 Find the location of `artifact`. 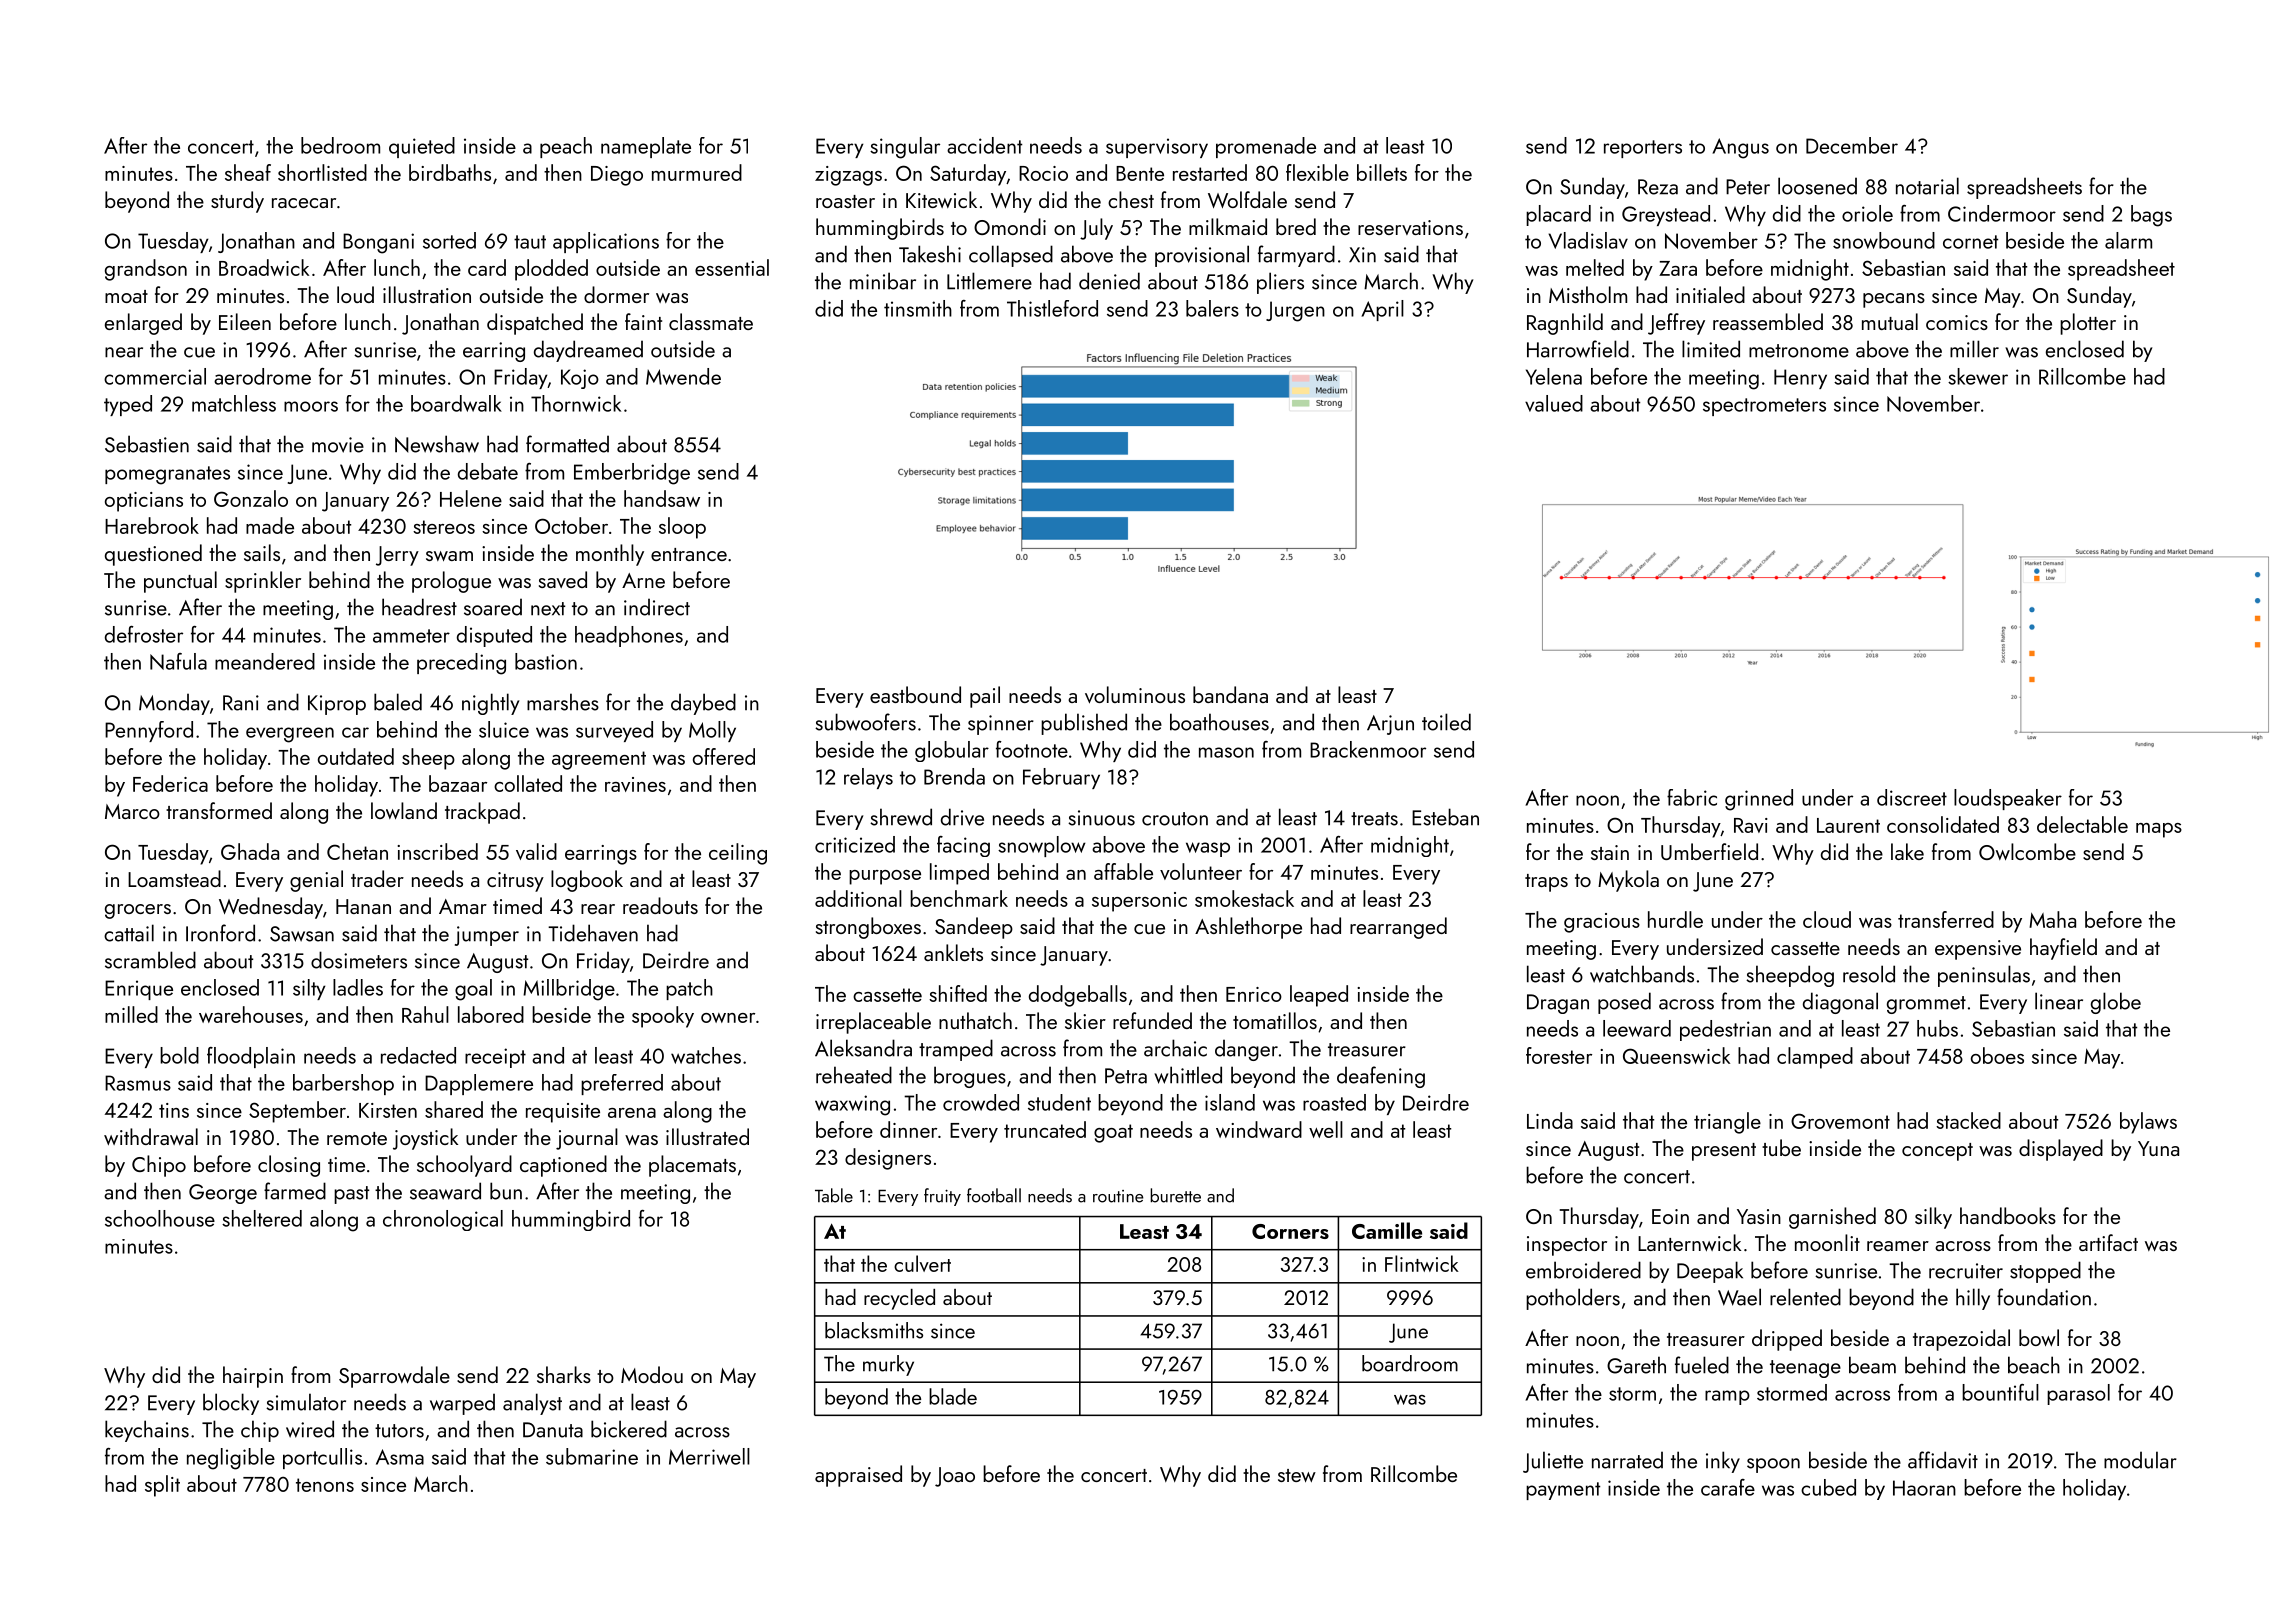

artifact is located at coordinates (2108, 1242).
